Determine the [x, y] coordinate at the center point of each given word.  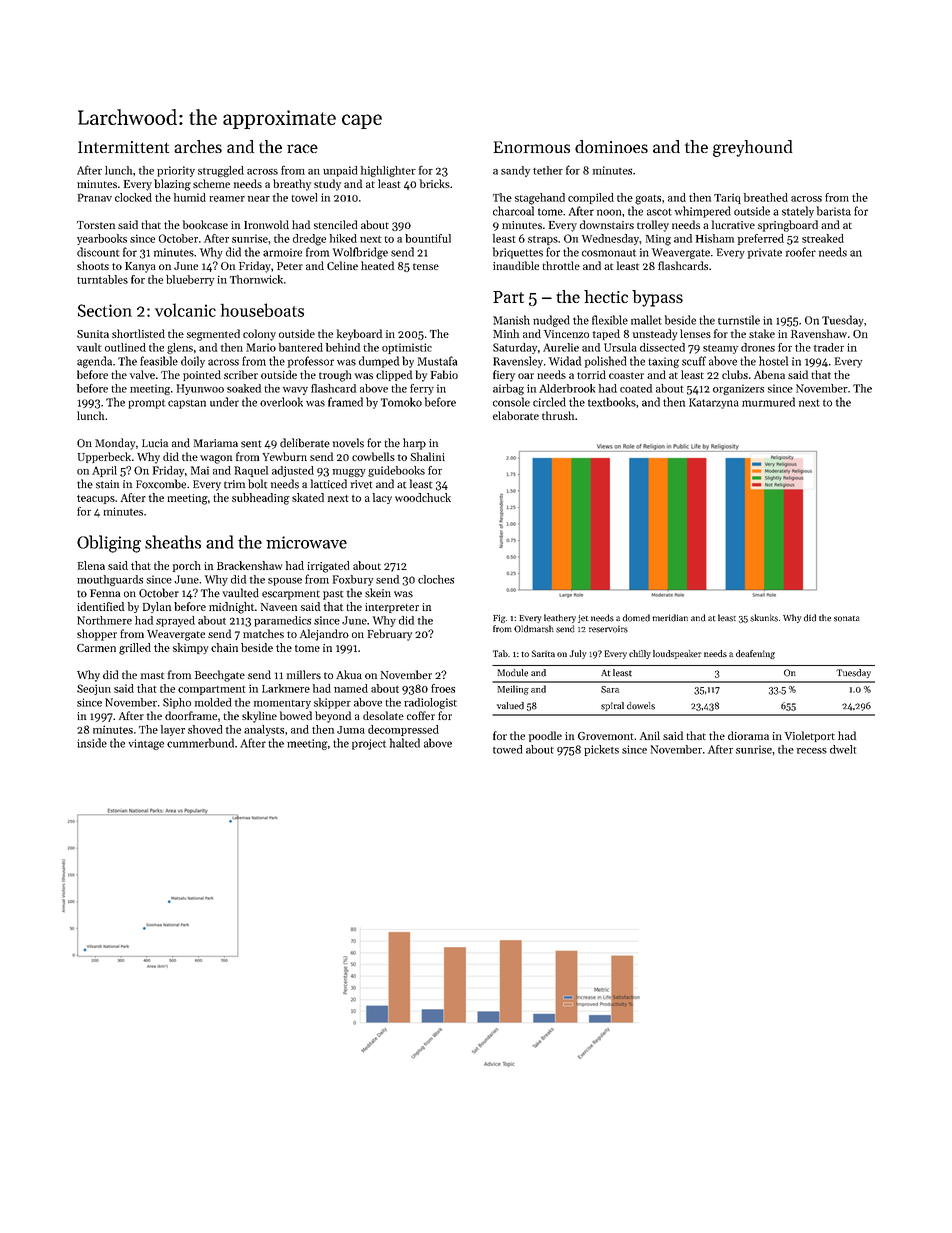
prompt [147, 404]
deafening [755, 654]
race [302, 148]
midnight [232, 608]
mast [152, 675]
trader [829, 347]
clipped [394, 375]
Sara [610, 689]
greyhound [752, 148]
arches [198, 146]
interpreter [392, 608]
